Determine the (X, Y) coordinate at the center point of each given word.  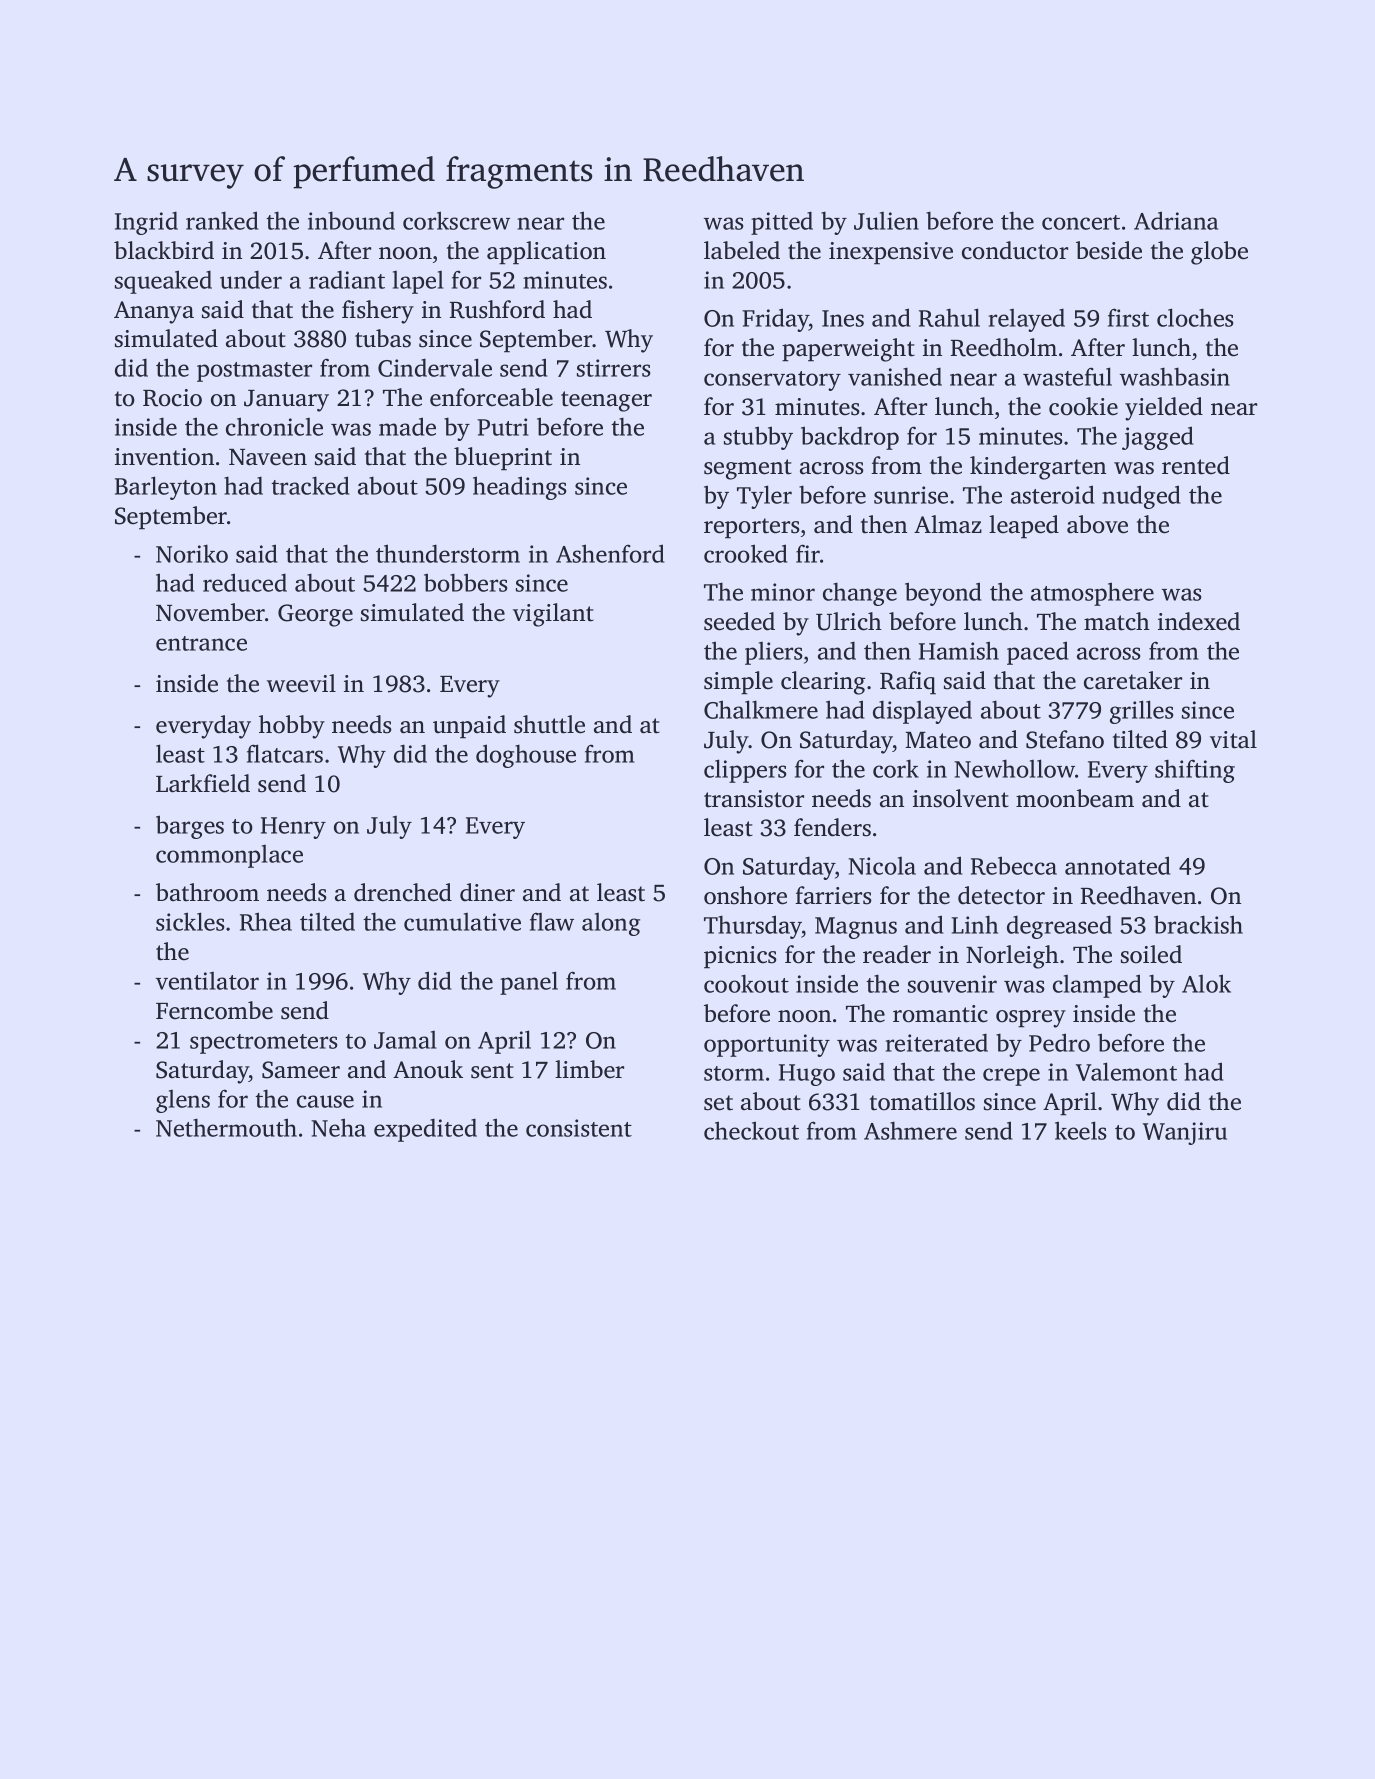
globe (1219, 253)
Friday (775, 320)
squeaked (163, 282)
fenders (832, 827)
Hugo (807, 1075)
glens (183, 1101)
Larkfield (203, 783)
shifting (1195, 771)
